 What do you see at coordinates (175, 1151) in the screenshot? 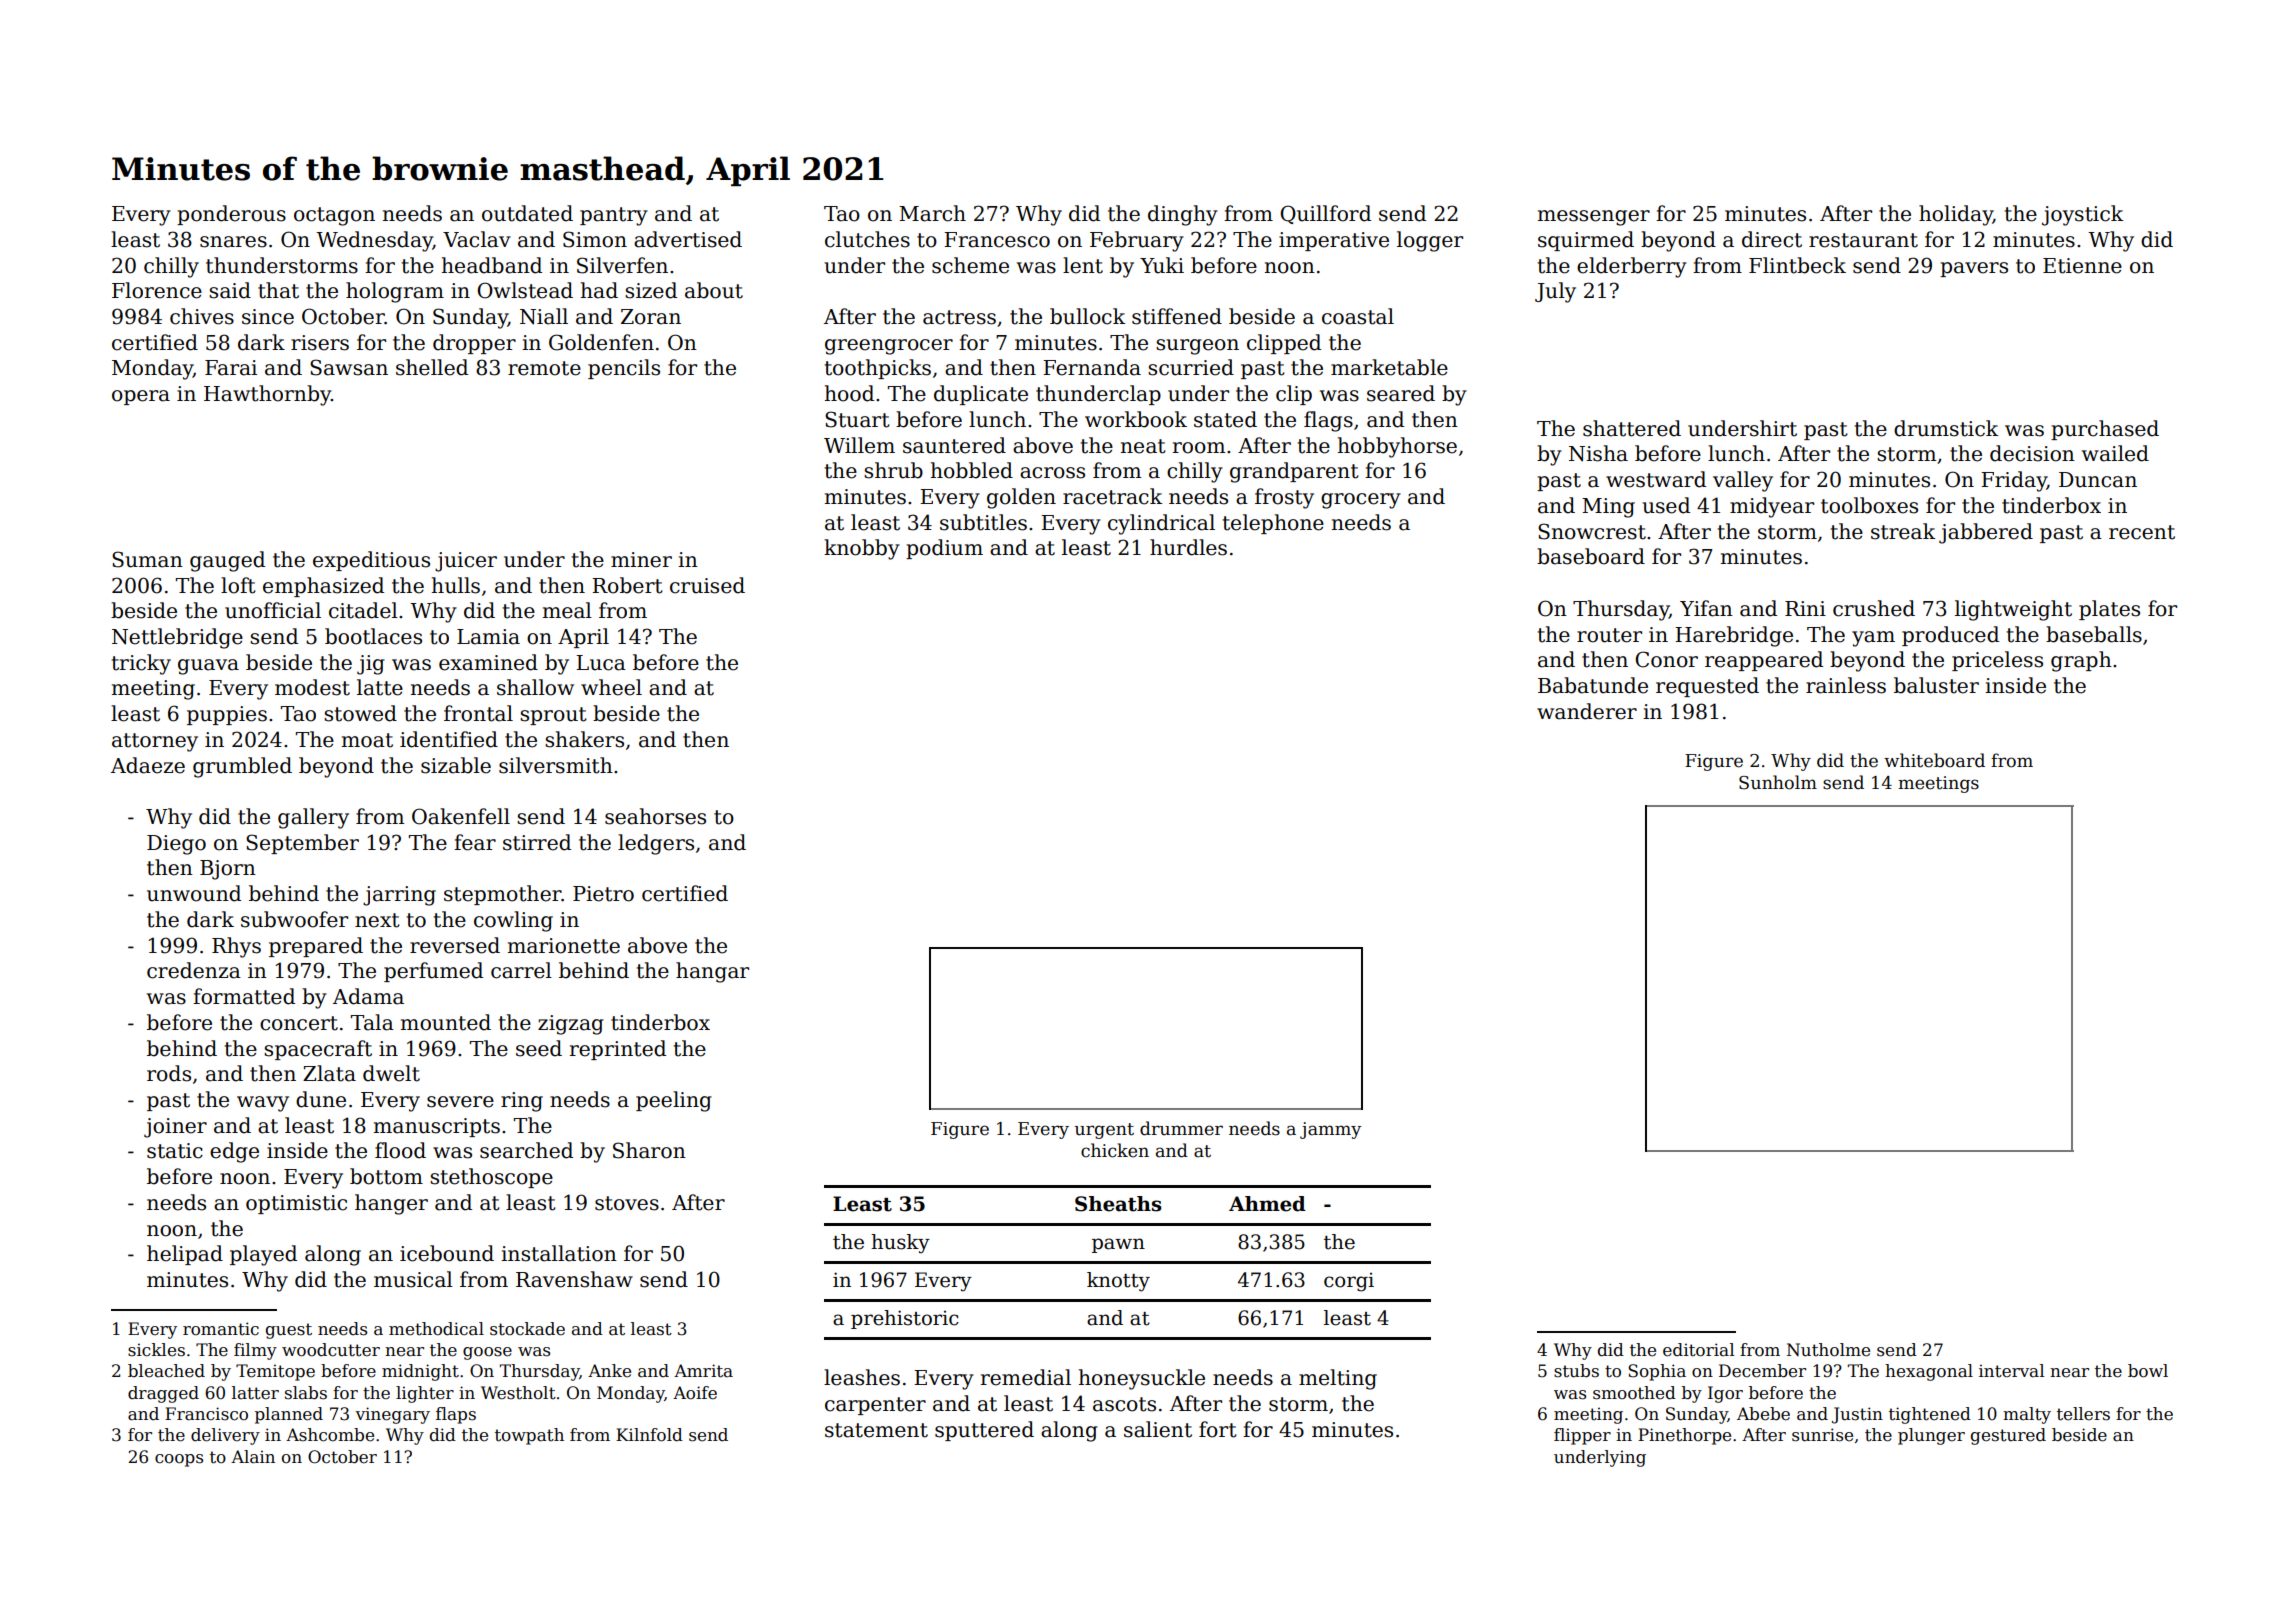
I see `static` at bounding box center [175, 1151].
